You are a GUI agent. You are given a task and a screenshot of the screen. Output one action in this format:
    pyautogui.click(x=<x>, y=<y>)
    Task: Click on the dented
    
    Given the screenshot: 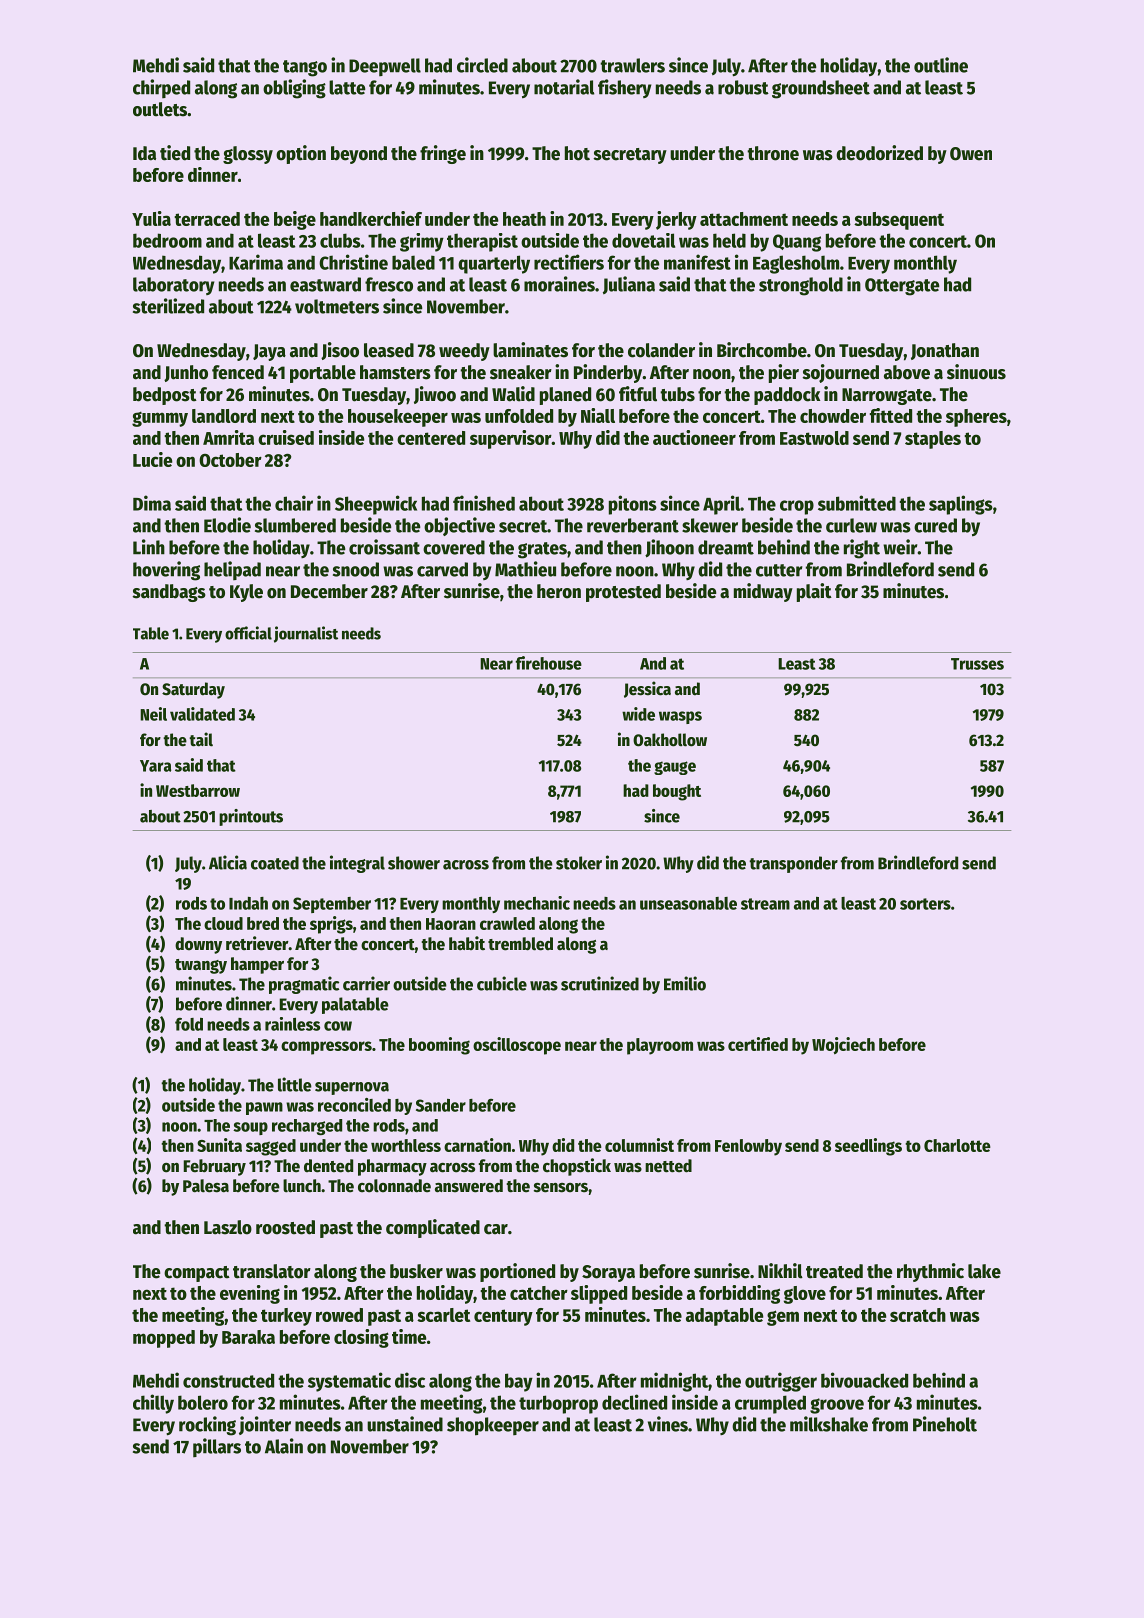 What is the action you would take?
    pyautogui.click(x=328, y=1166)
